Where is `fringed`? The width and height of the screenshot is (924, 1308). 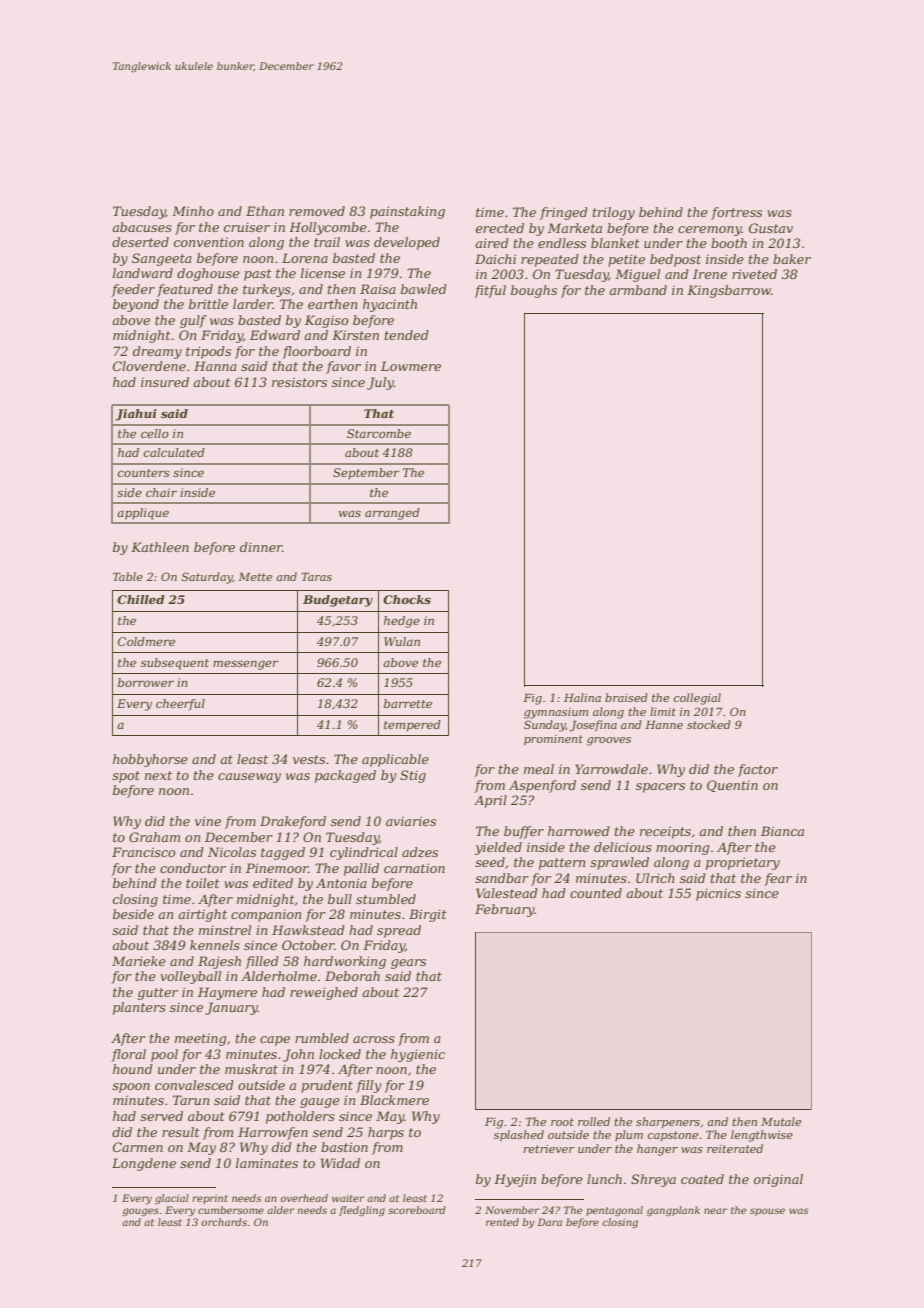
fringed is located at coordinates (564, 213).
